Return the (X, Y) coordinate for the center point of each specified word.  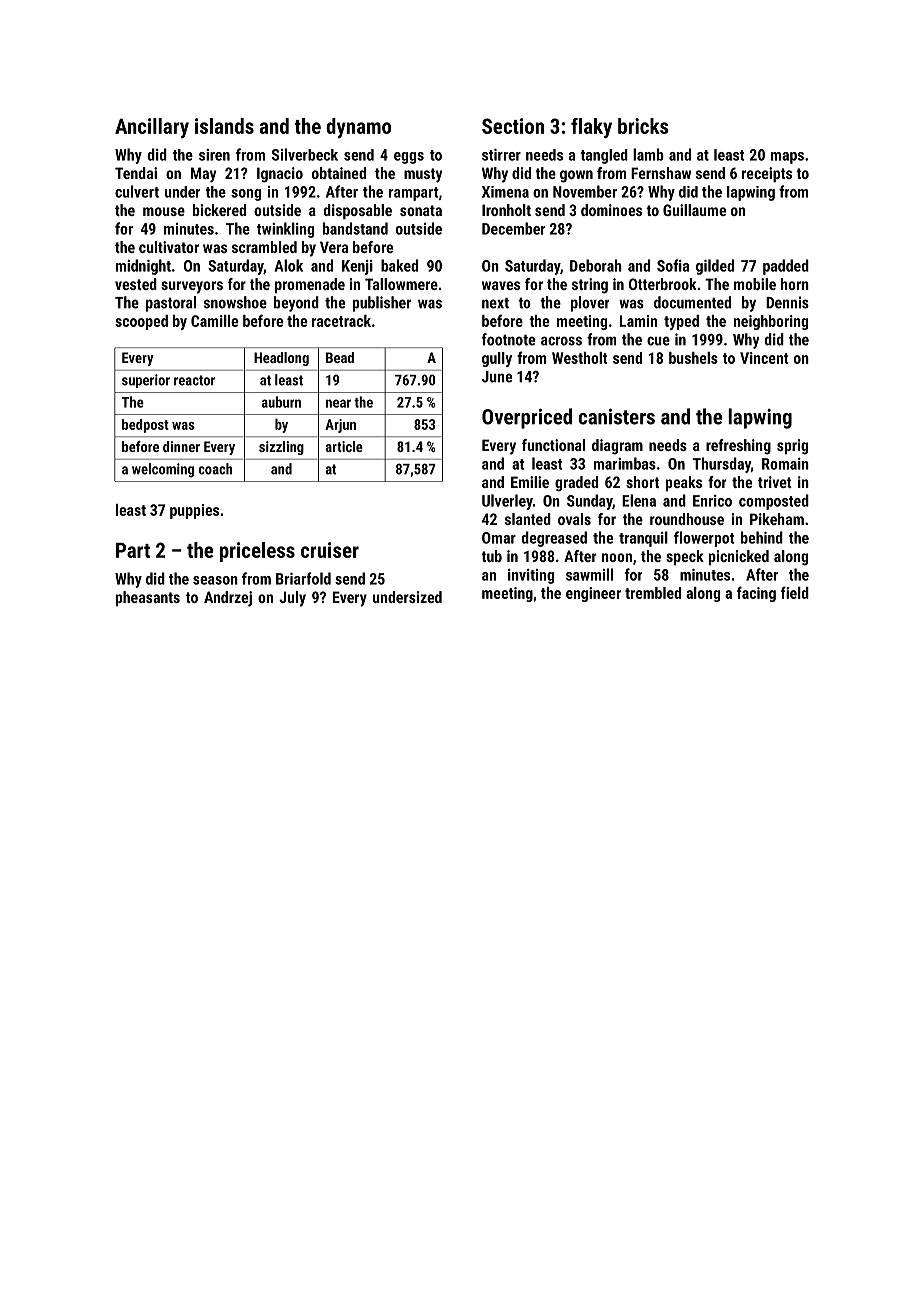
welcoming (163, 470)
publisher (382, 304)
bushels (693, 358)
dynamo (358, 128)
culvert (137, 191)
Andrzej (228, 599)
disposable (358, 211)
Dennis (787, 302)
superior (146, 381)
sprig (792, 447)
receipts (767, 174)
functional (553, 445)
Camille (214, 321)
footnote (508, 339)
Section (513, 126)
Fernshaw (661, 173)
